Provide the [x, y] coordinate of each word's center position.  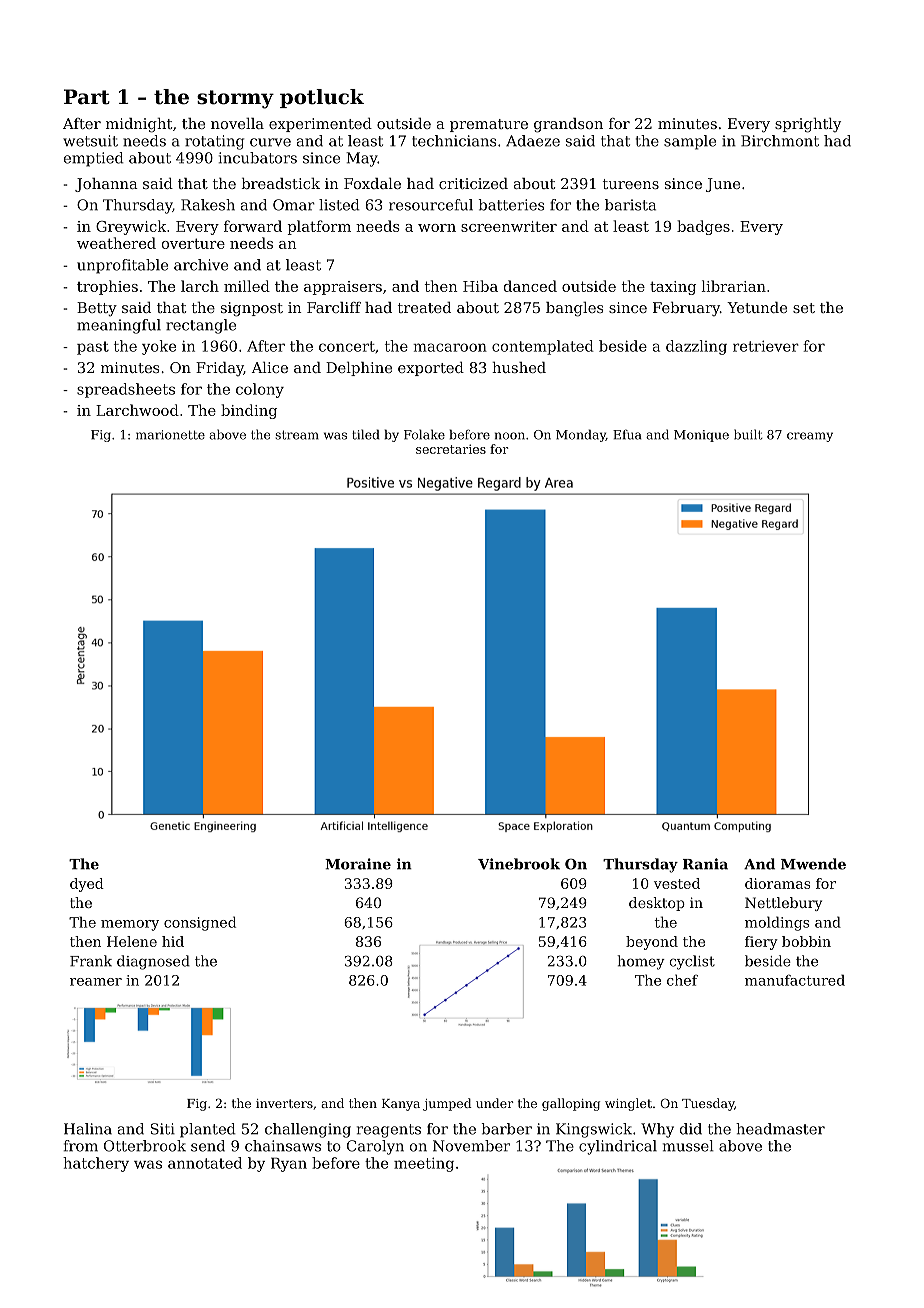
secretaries [451, 449]
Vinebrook [519, 864]
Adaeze [533, 141]
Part [87, 97]
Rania [705, 864]
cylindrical [618, 1147]
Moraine [358, 864]
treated [424, 307]
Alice [269, 367]
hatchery [96, 1164]
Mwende [813, 864]
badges [703, 227]
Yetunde [757, 307]
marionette [170, 435]
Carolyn [375, 1147]
